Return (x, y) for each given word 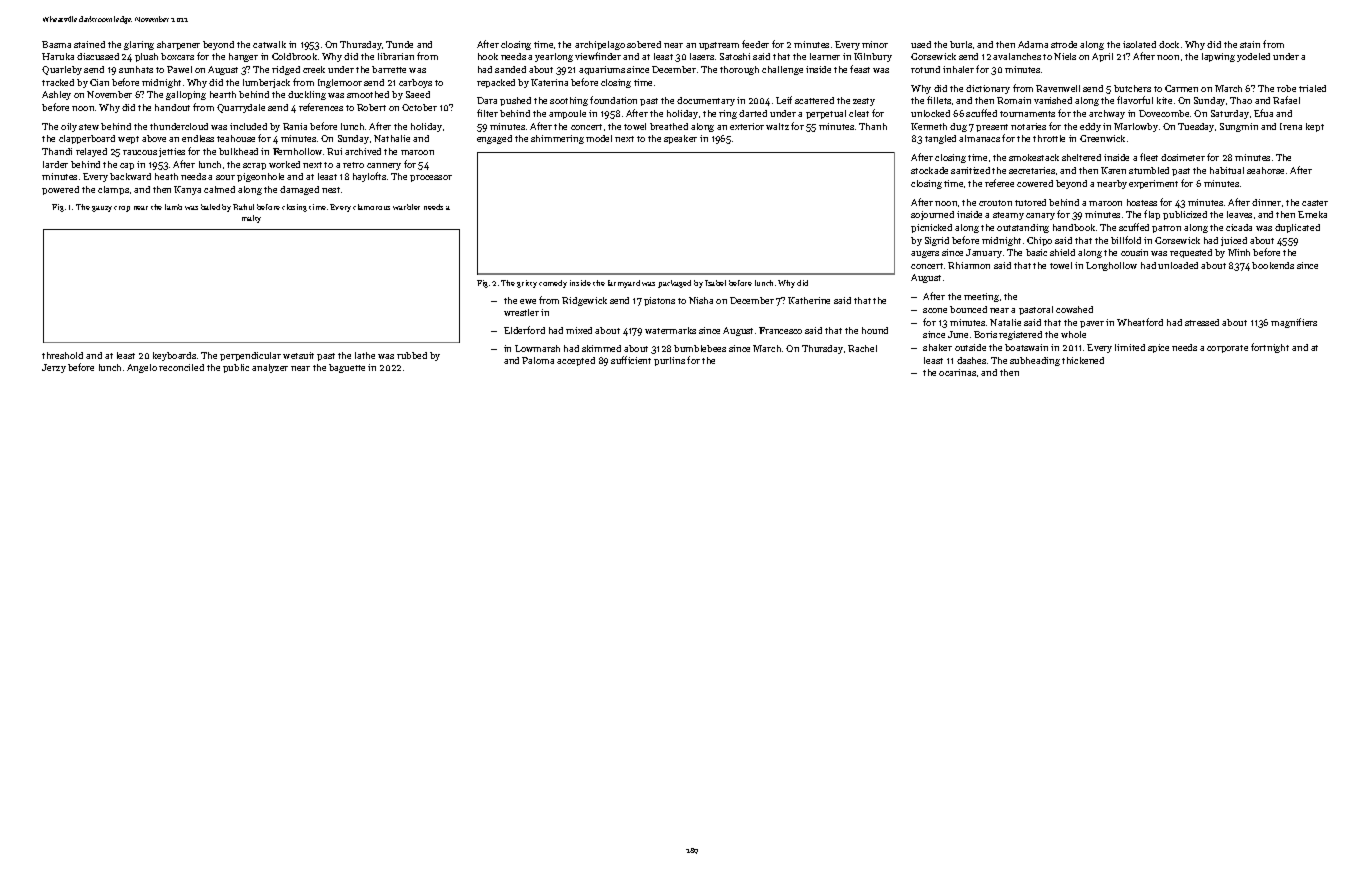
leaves (1239, 214)
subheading (1035, 361)
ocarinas (957, 372)
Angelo (142, 368)
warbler (406, 207)
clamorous (371, 207)
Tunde (399, 44)
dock (1169, 44)
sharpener (178, 45)
